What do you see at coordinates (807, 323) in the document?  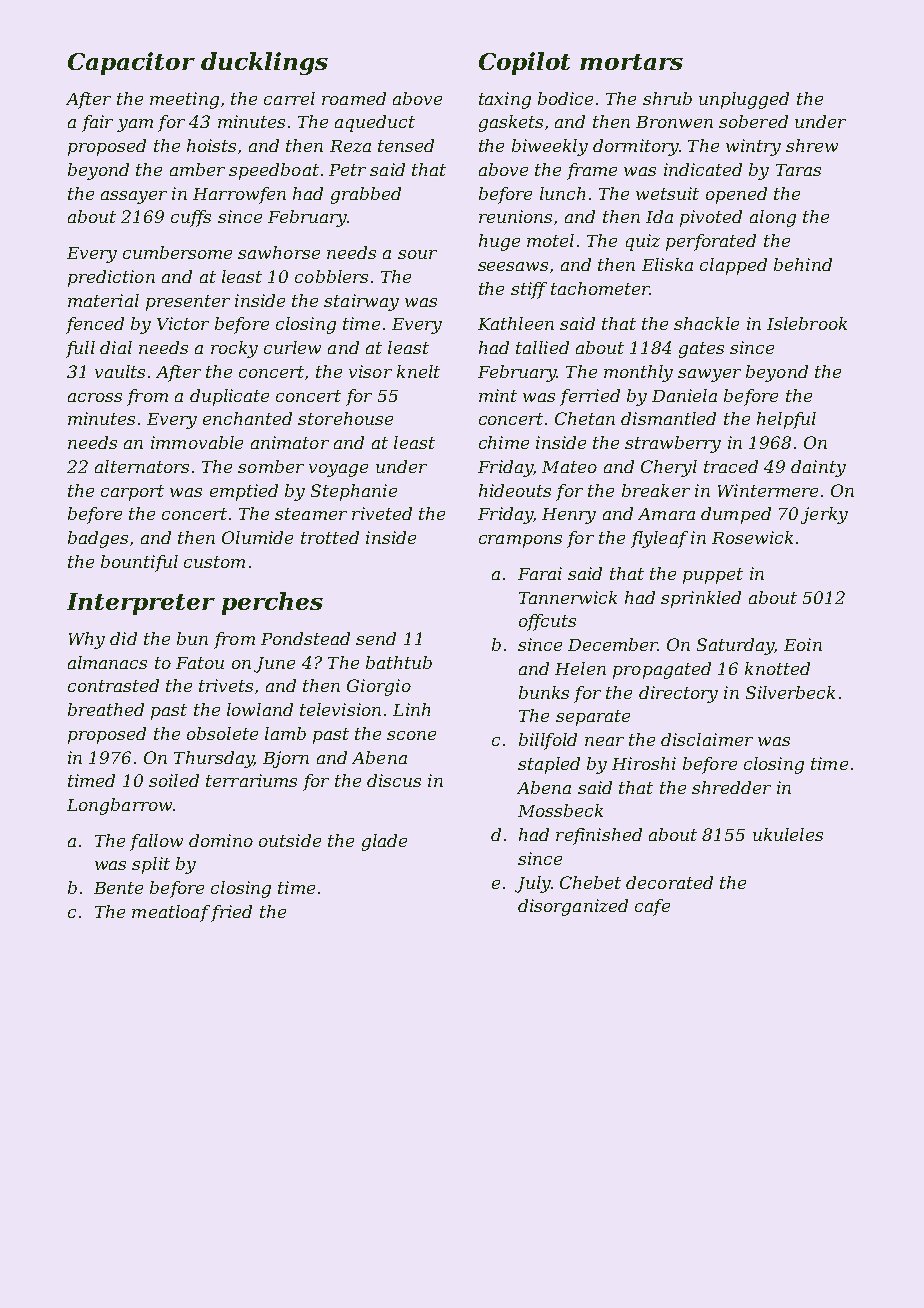 I see `Islebrook` at bounding box center [807, 323].
